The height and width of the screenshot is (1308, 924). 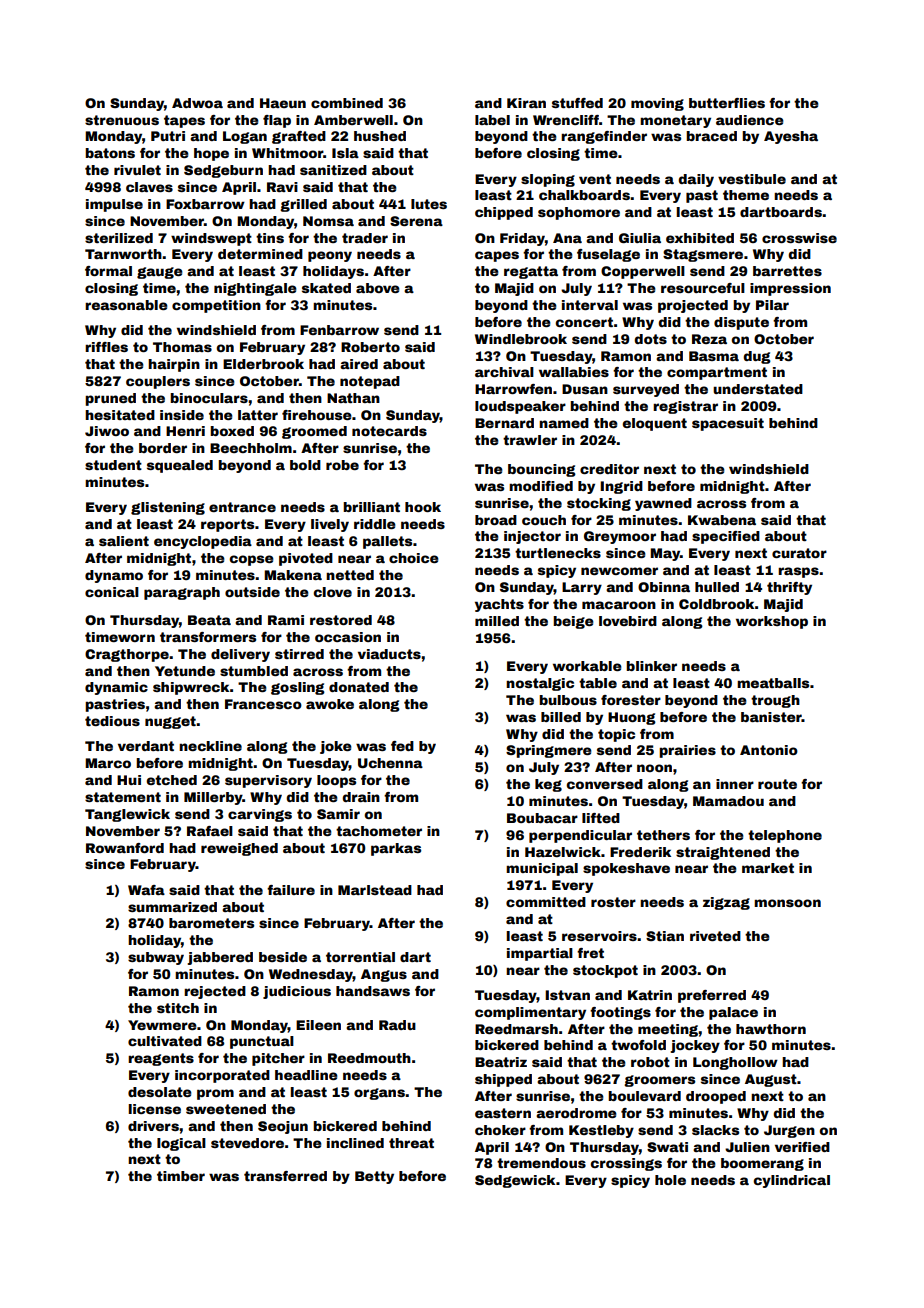 What do you see at coordinates (777, 784) in the screenshot?
I see `route` at bounding box center [777, 784].
